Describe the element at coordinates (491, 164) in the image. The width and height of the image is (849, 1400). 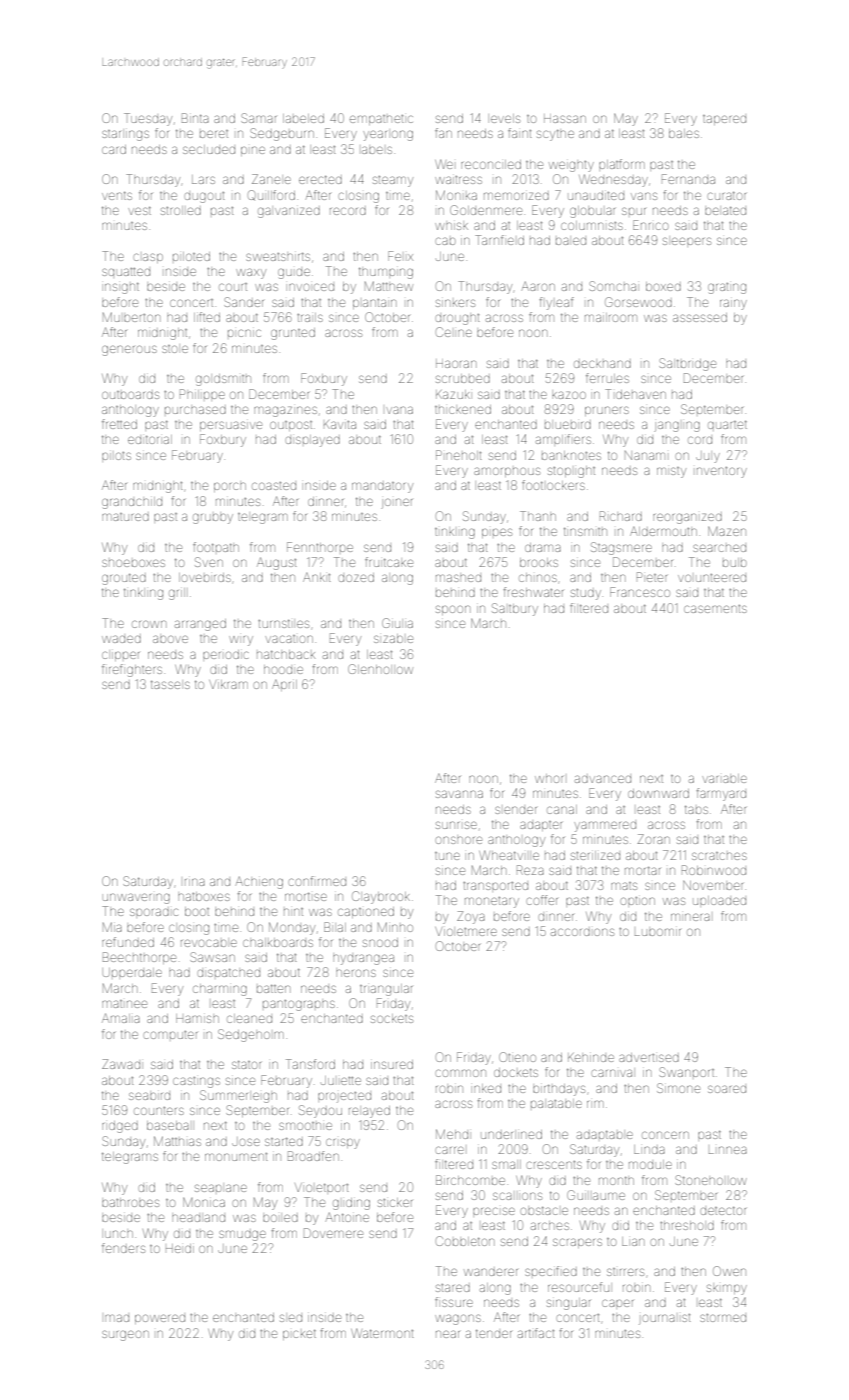
I see `reconciled` at that location.
